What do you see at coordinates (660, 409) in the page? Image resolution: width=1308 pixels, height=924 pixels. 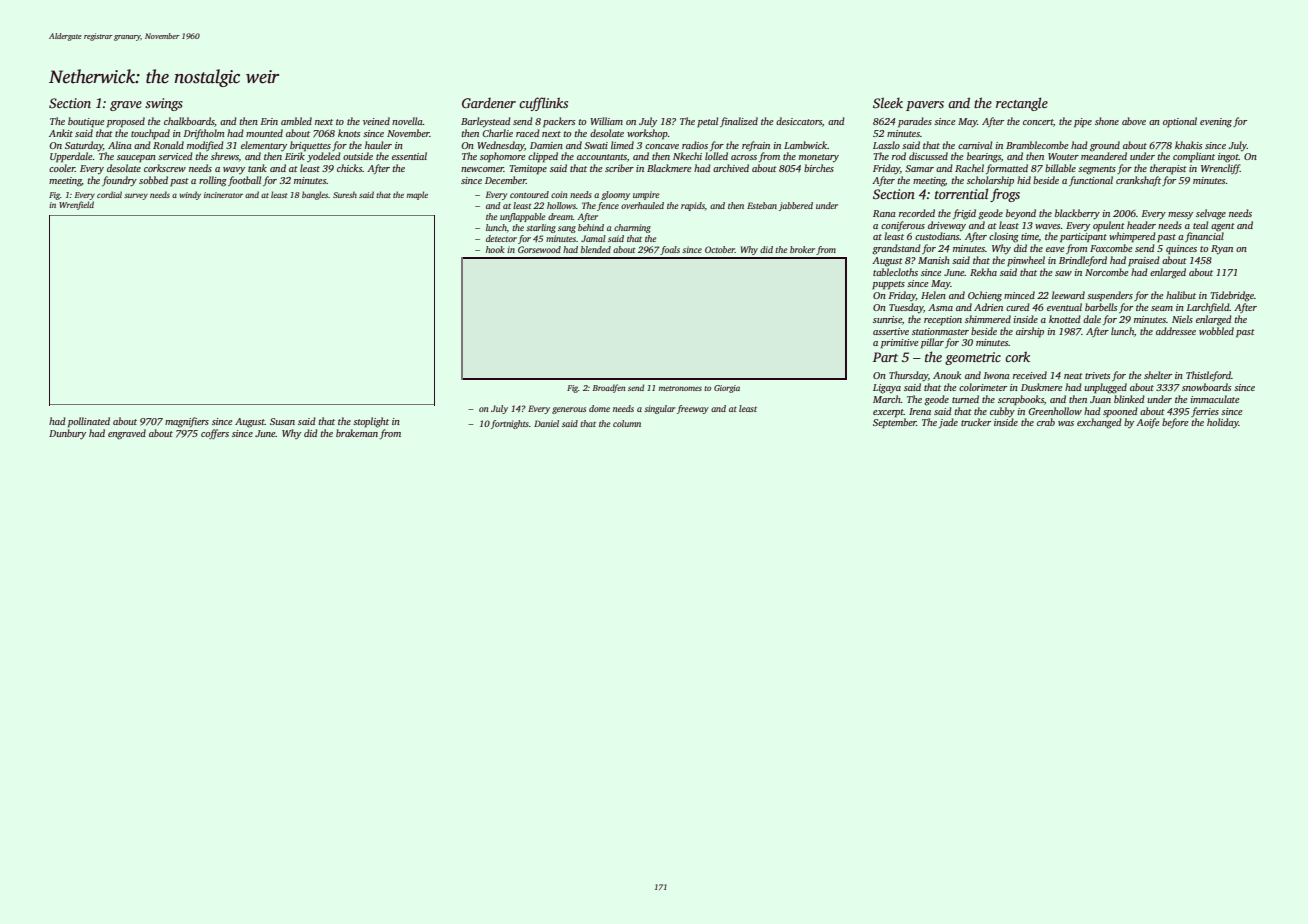 I see `singular` at bounding box center [660, 409].
